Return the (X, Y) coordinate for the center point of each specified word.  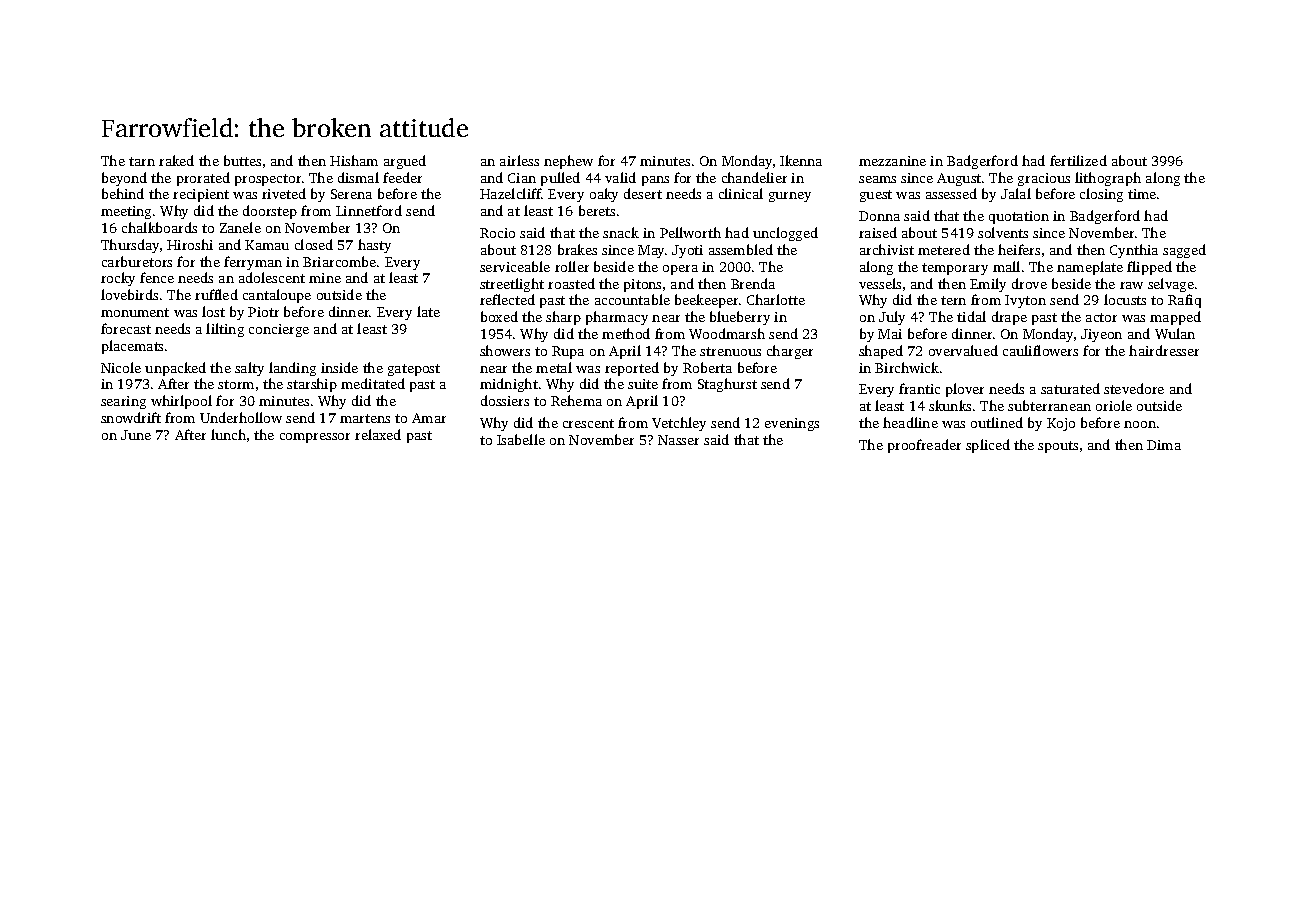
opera (680, 270)
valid (620, 177)
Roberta (707, 367)
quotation (1019, 217)
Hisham (354, 160)
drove (1029, 283)
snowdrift (131, 417)
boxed (499, 316)
